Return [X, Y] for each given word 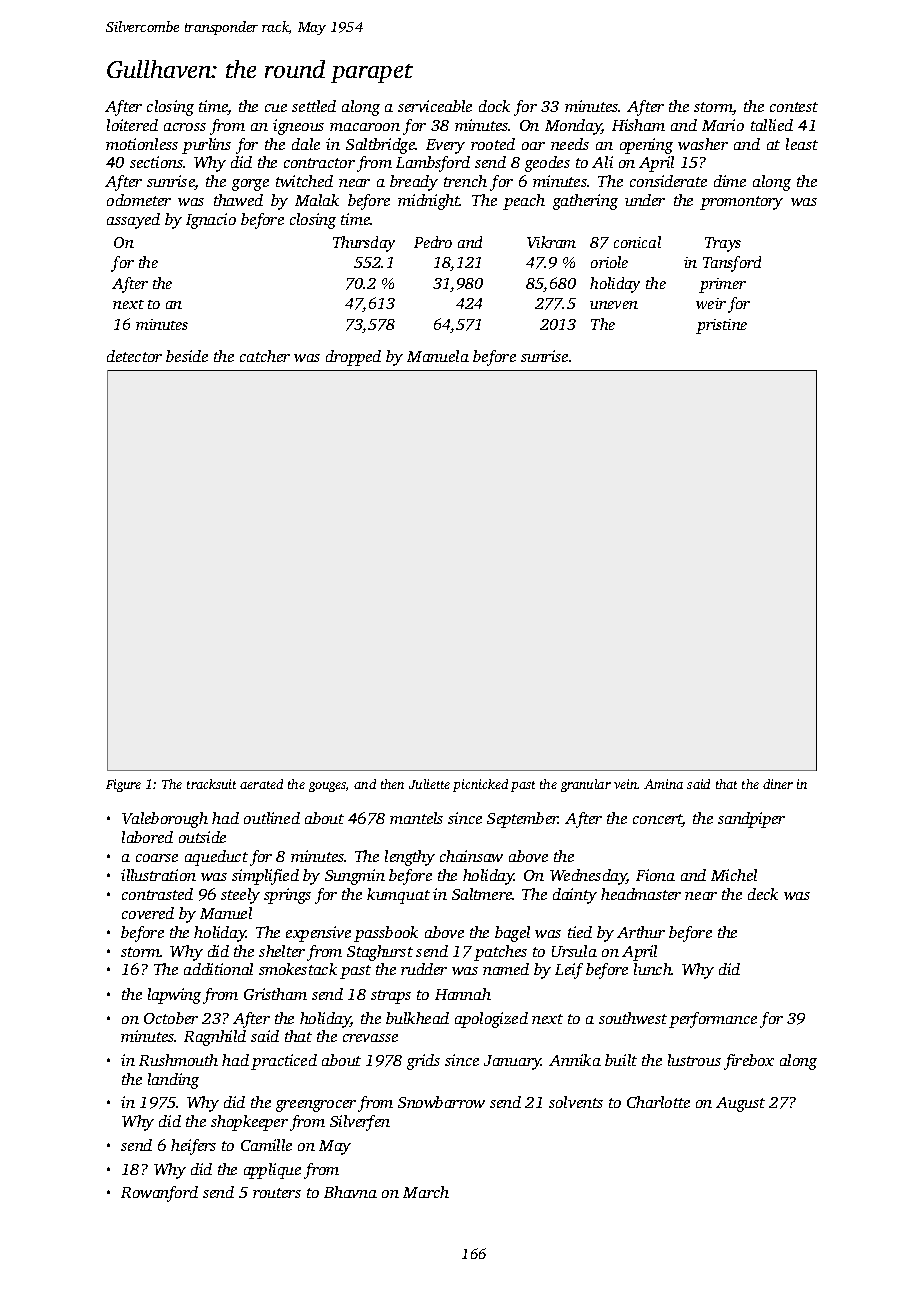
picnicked [480, 785]
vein [626, 784]
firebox [749, 1062]
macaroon [365, 127]
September [522, 820]
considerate [668, 181]
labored [147, 837]
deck [763, 894]
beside [187, 356]
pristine [721, 326]
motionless [142, 144]
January [513, 1062]
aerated [261, 784]
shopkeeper [249, 1123]
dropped [353, 358]
